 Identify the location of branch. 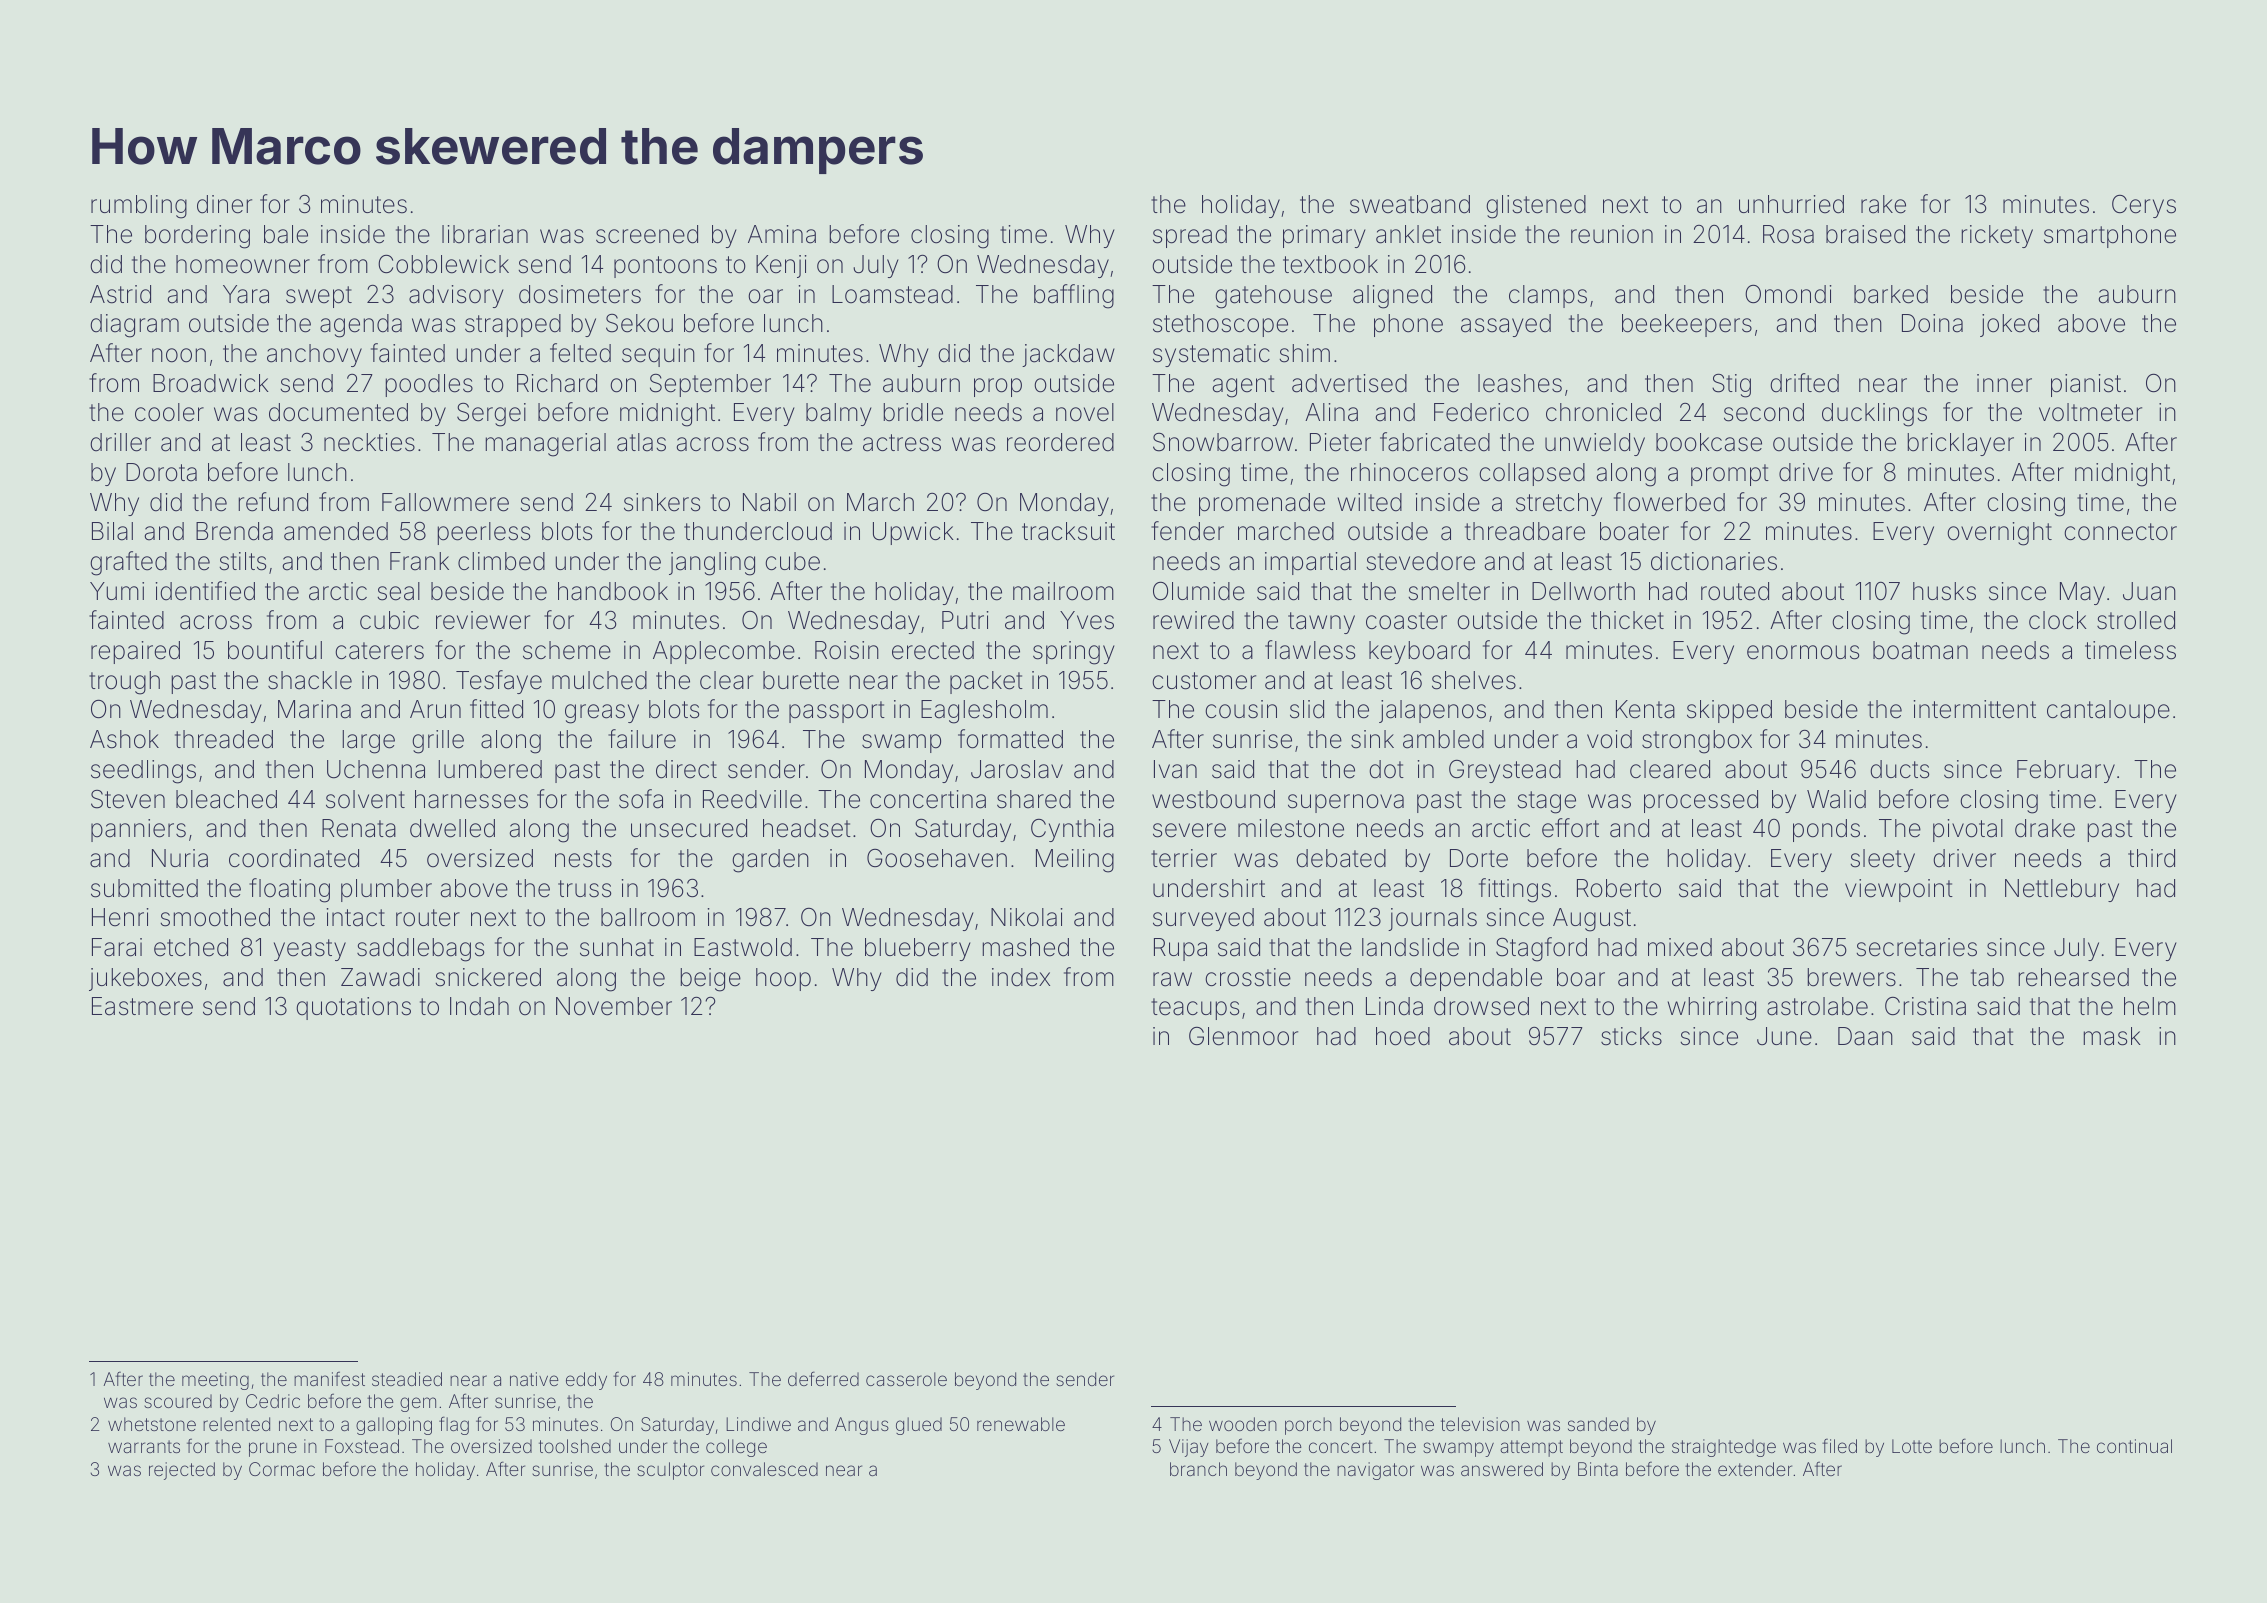
(1198, 1469).
